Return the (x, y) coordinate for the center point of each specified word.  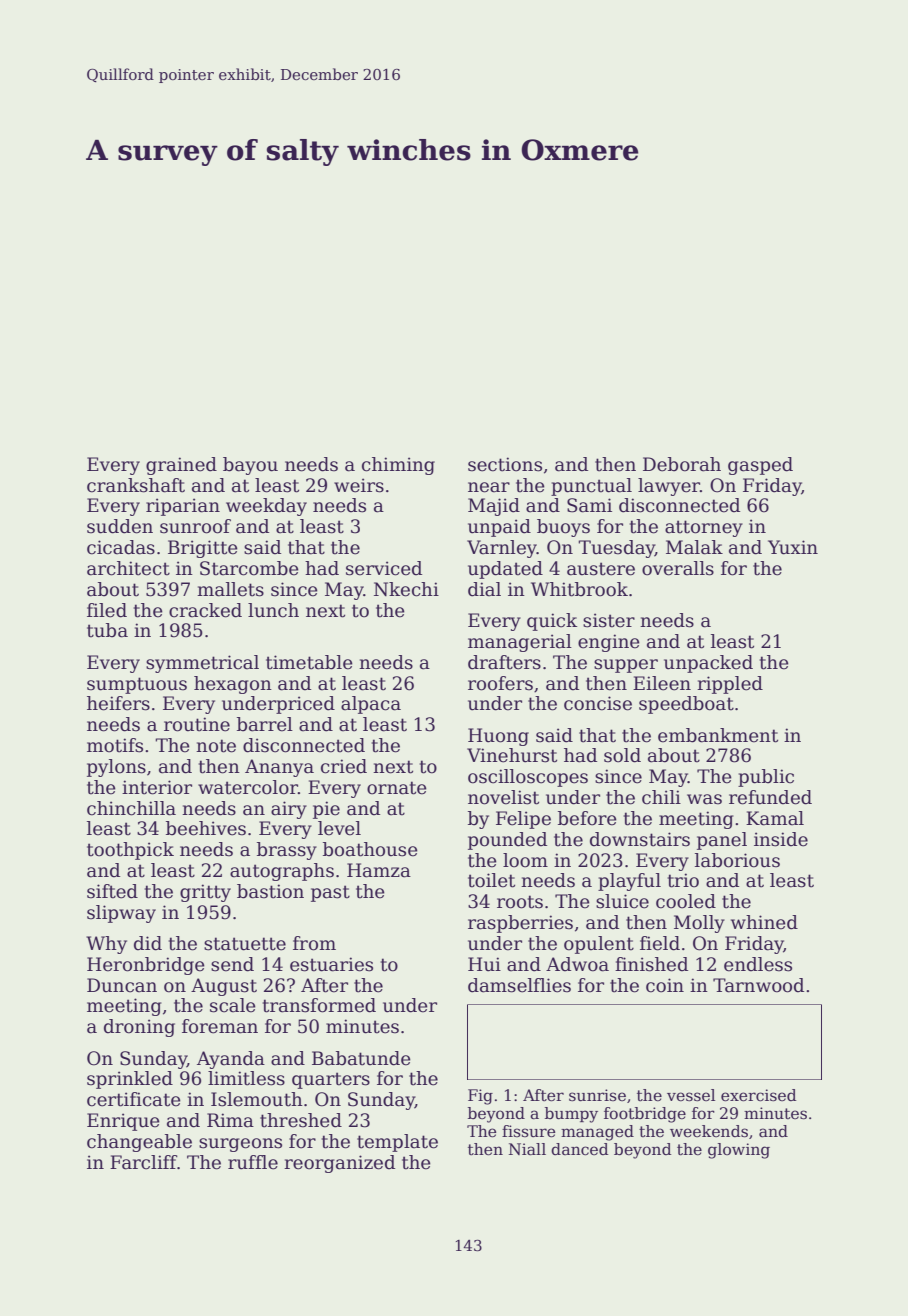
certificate (134, 1099)
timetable (309, 662)
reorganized (339, 1164)
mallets (230, 589)
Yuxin (793, 547)
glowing (739, 1151)
